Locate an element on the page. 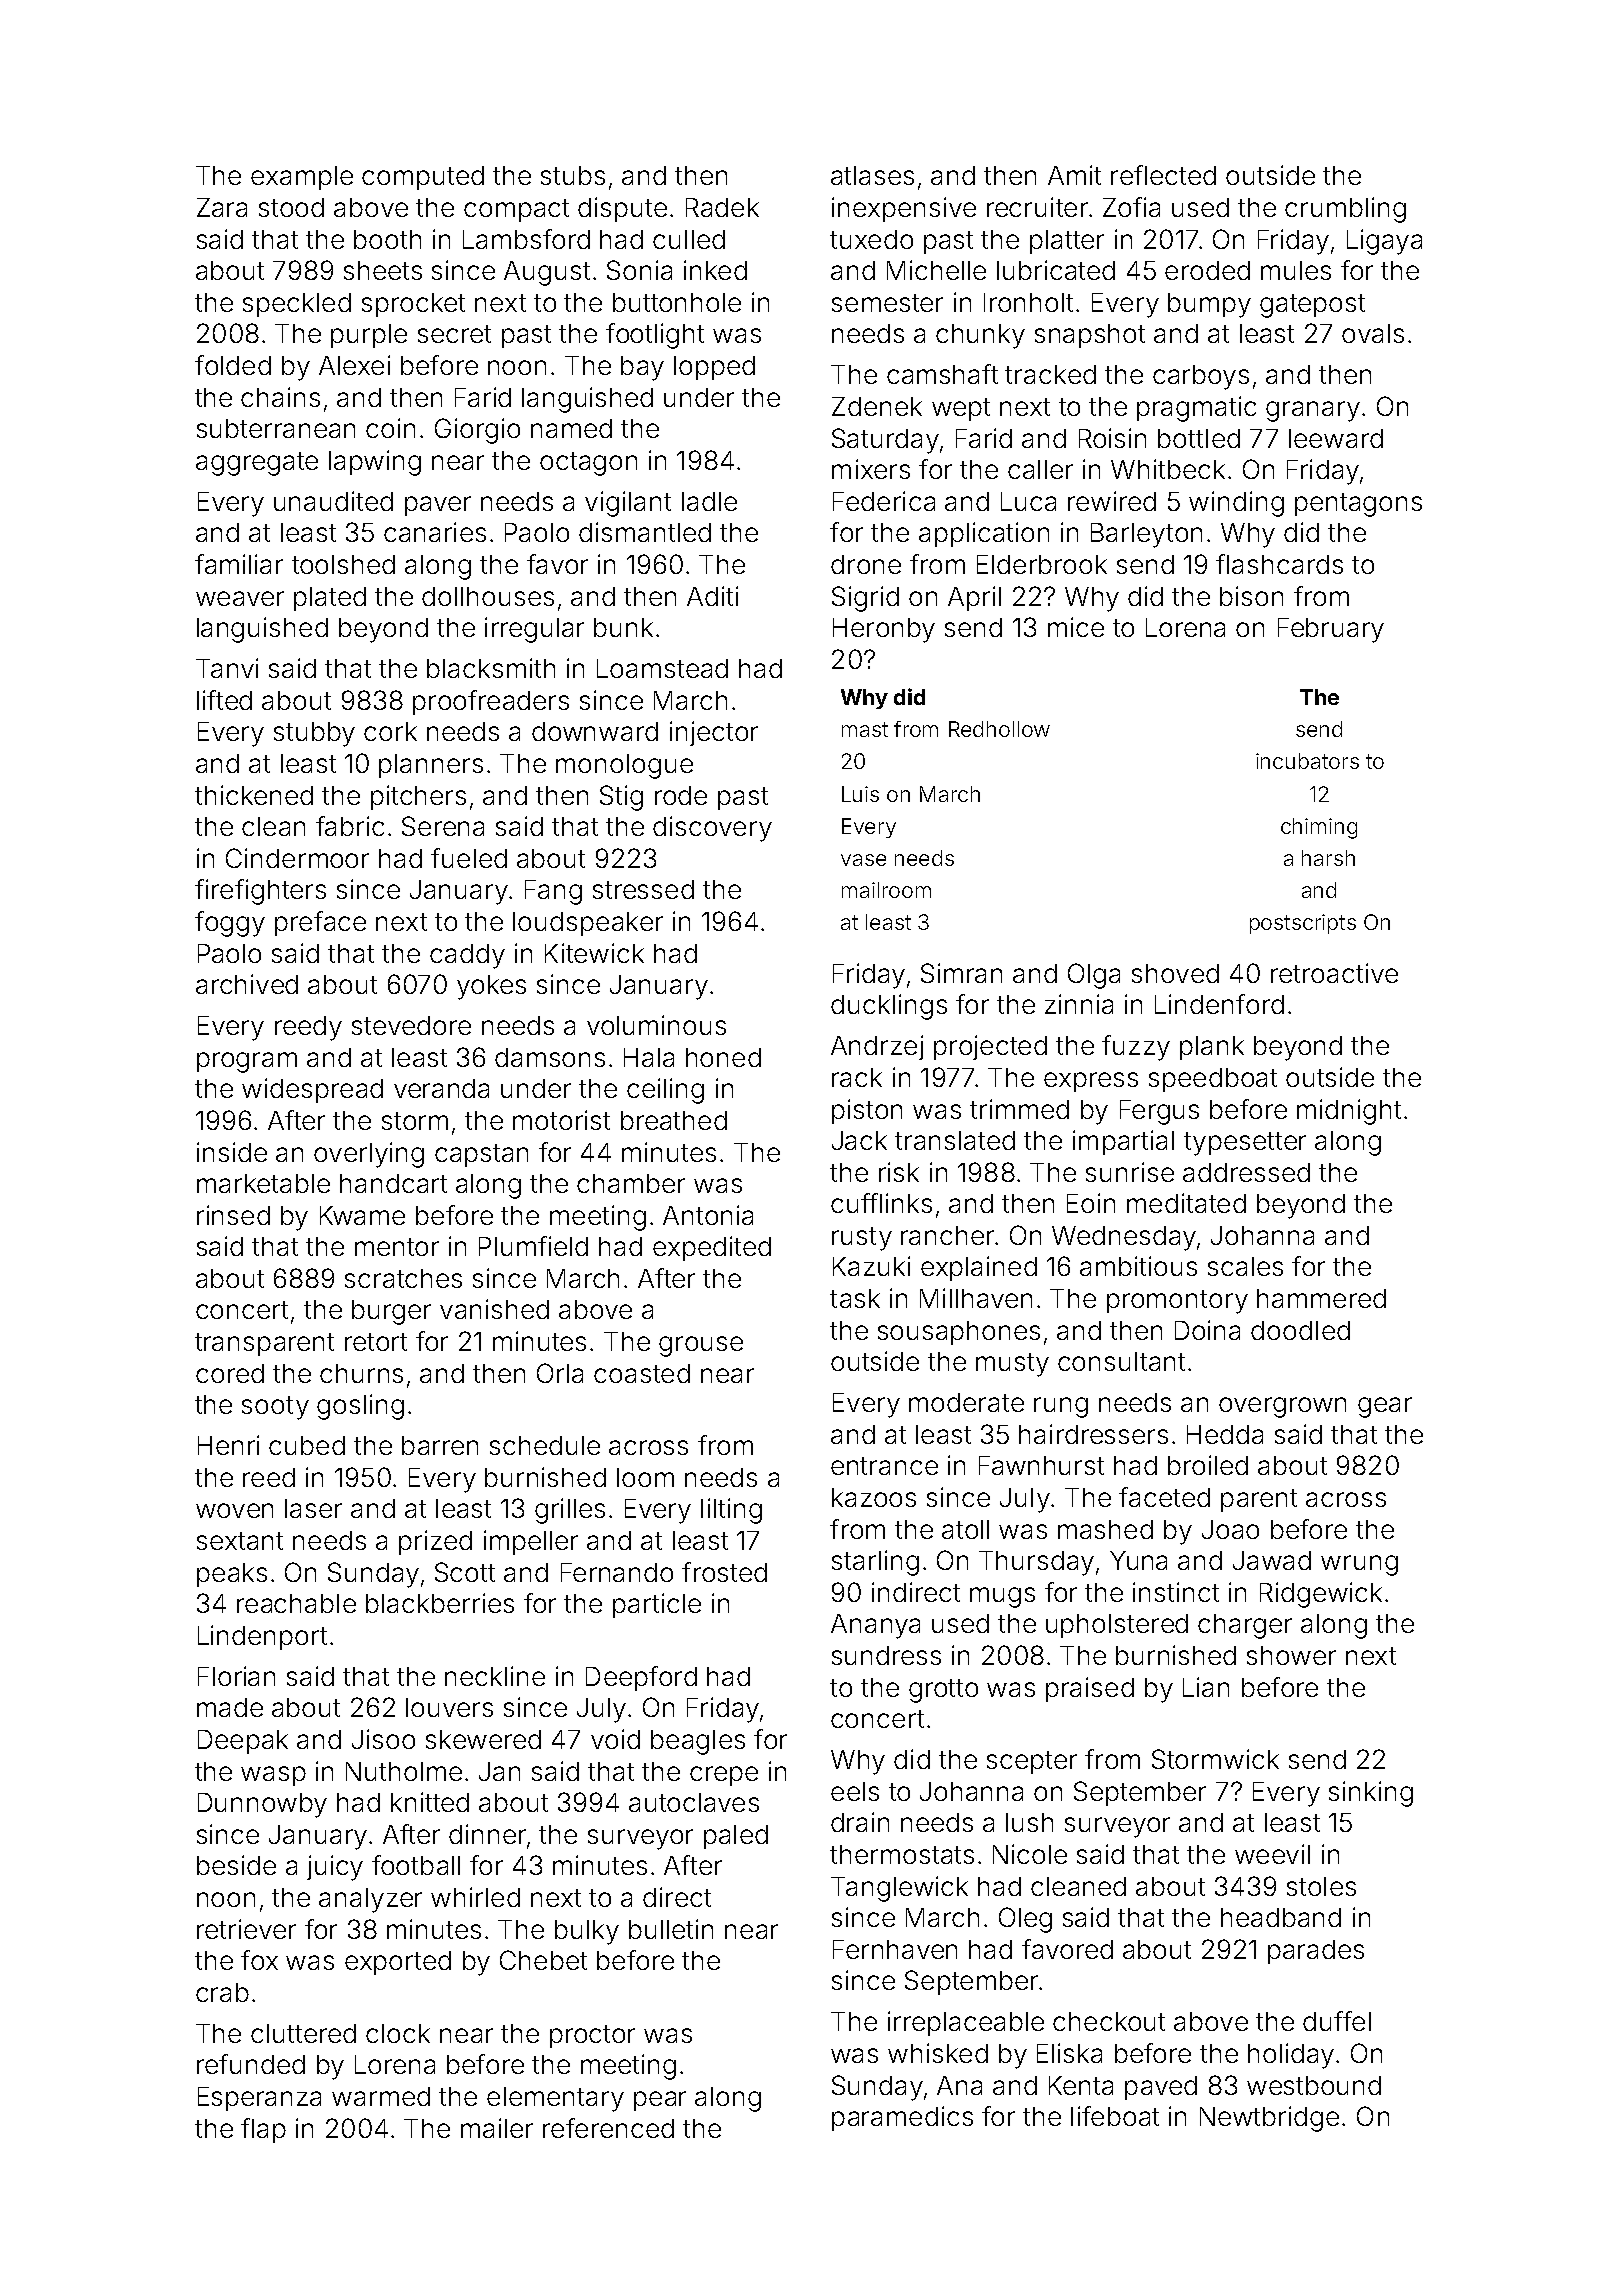 This image has width=1620, height=2292. snapshot is located at coordinates (1090, 336).
